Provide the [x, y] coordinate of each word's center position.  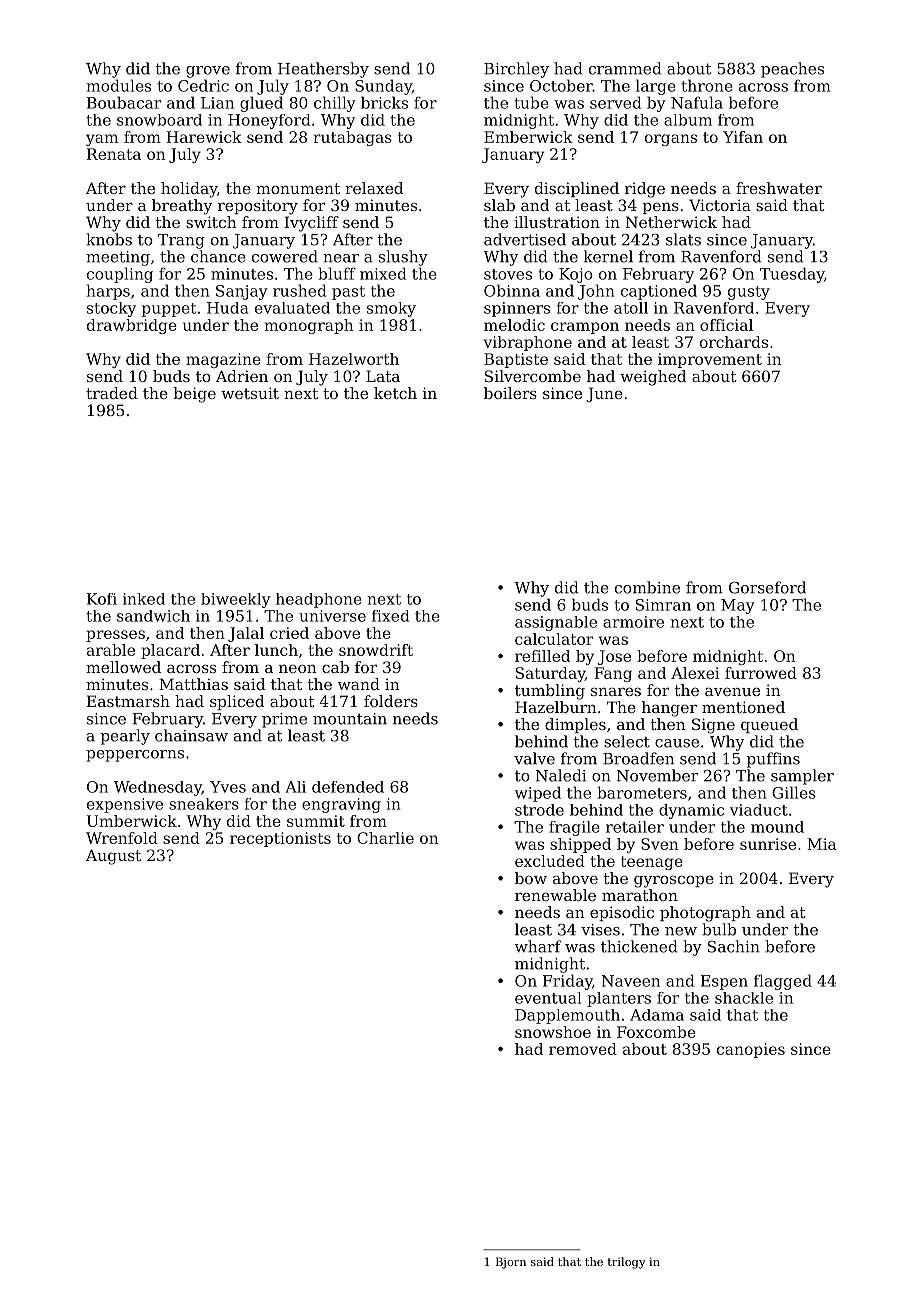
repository [258, 207]
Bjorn [511, 1263]
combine [647, 587]
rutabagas [352, 138]
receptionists [280, 839]
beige [195, 395]
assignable [556, 623]
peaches [792, 70]
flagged [783, 982]
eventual [548, 998]
